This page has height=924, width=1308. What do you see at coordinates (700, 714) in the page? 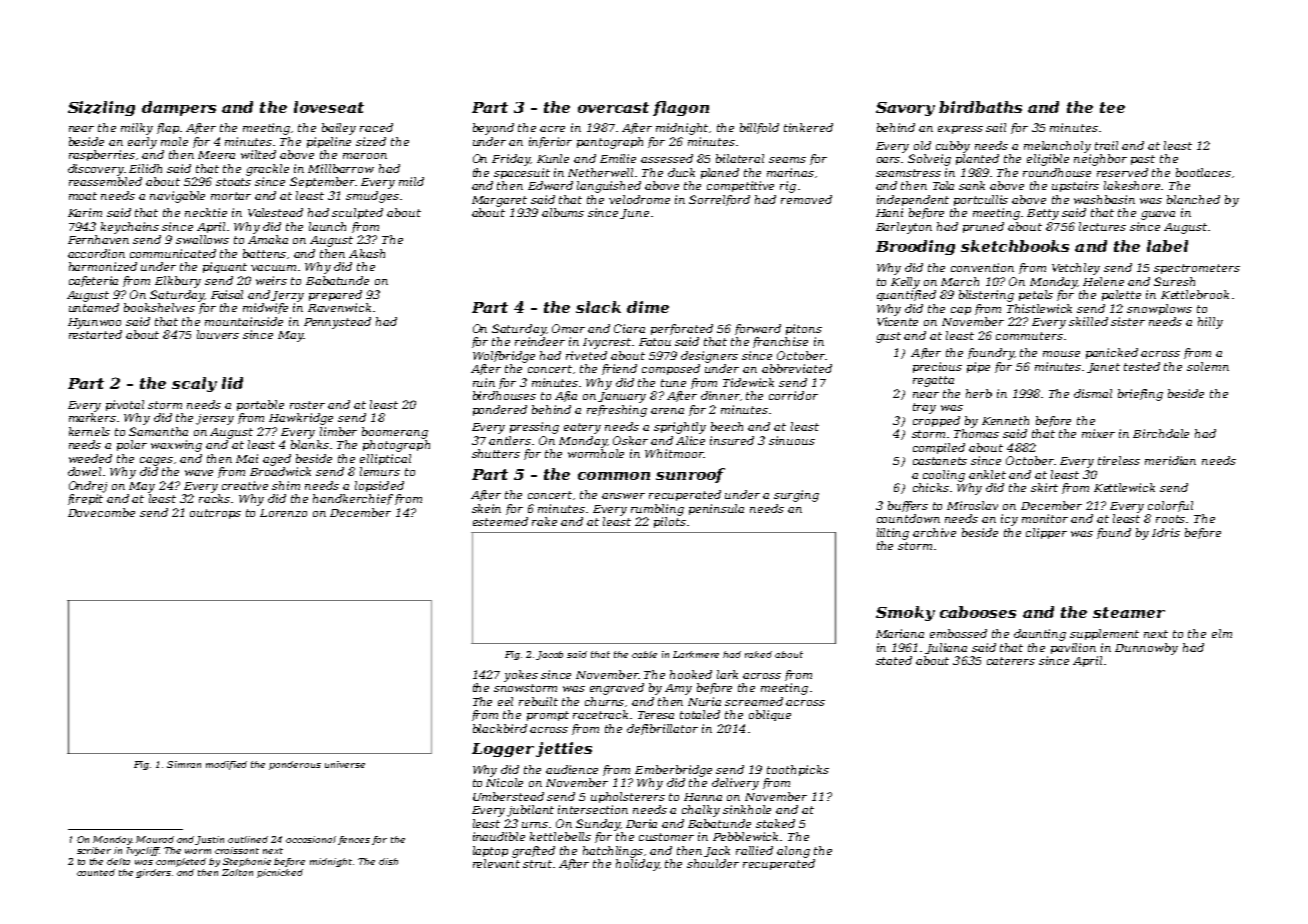
I see `totaled` at bounding box center [700, 714].
